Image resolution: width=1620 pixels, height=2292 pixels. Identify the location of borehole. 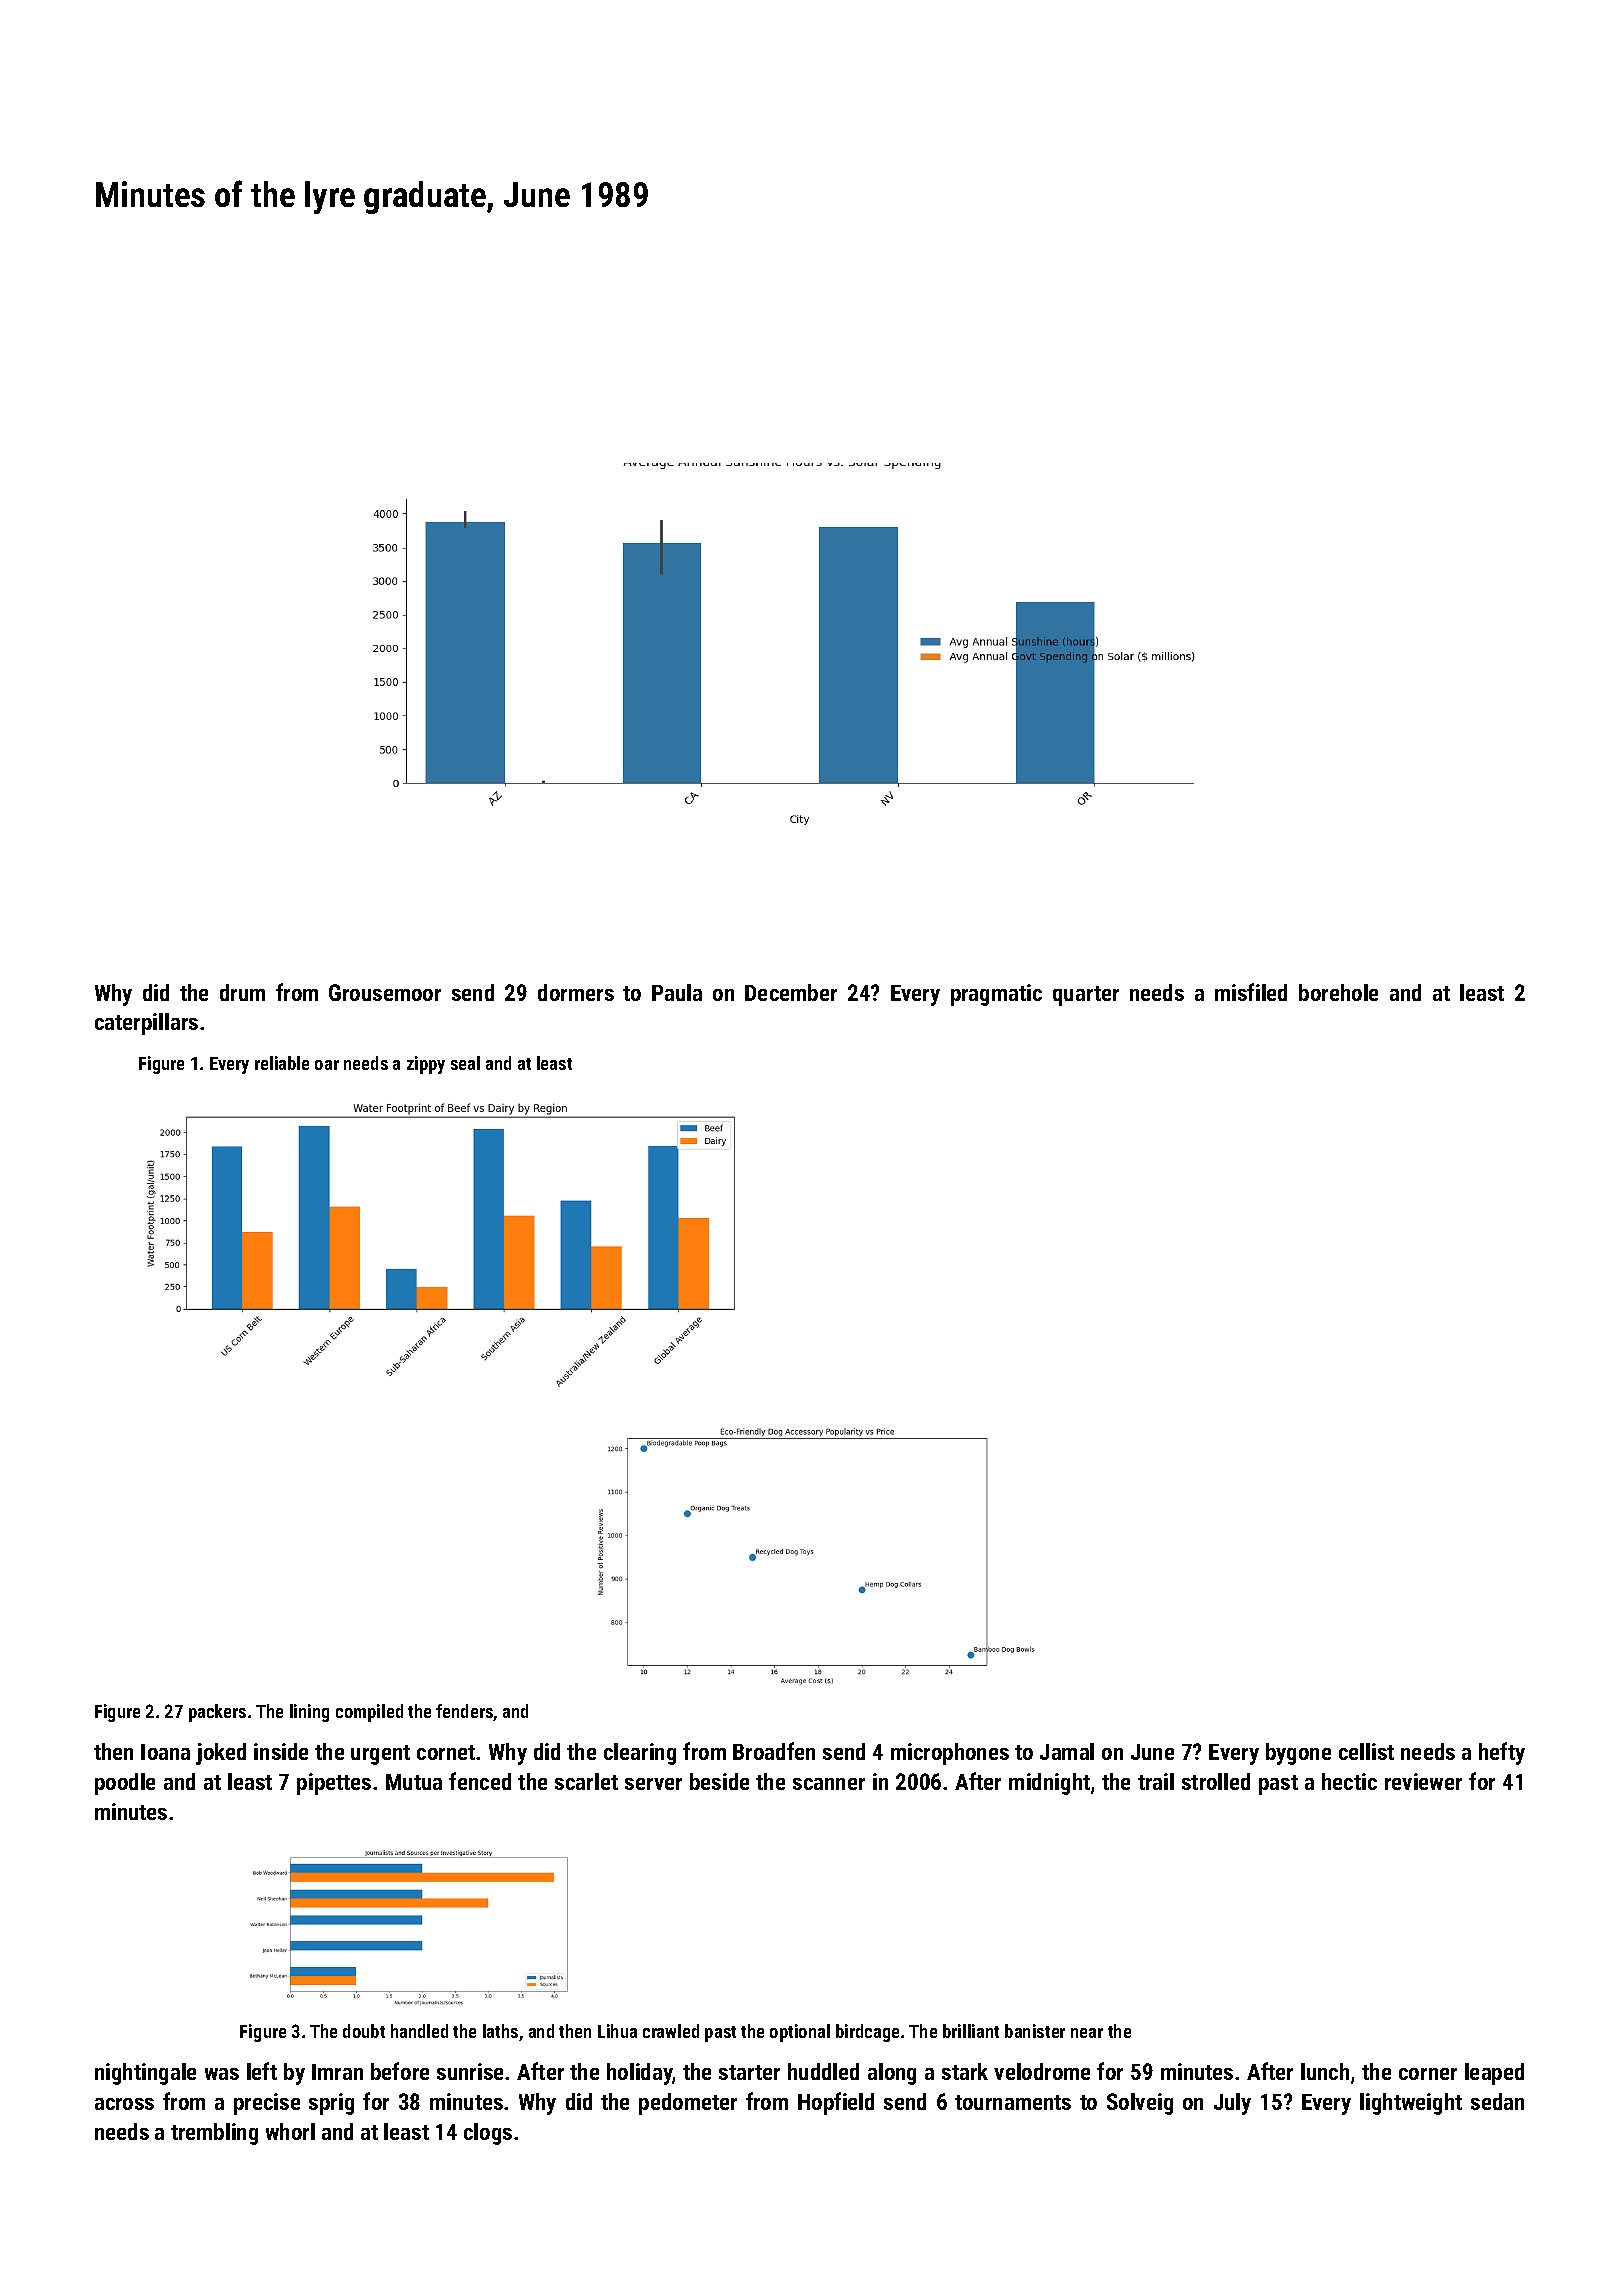
(1338, 992).
